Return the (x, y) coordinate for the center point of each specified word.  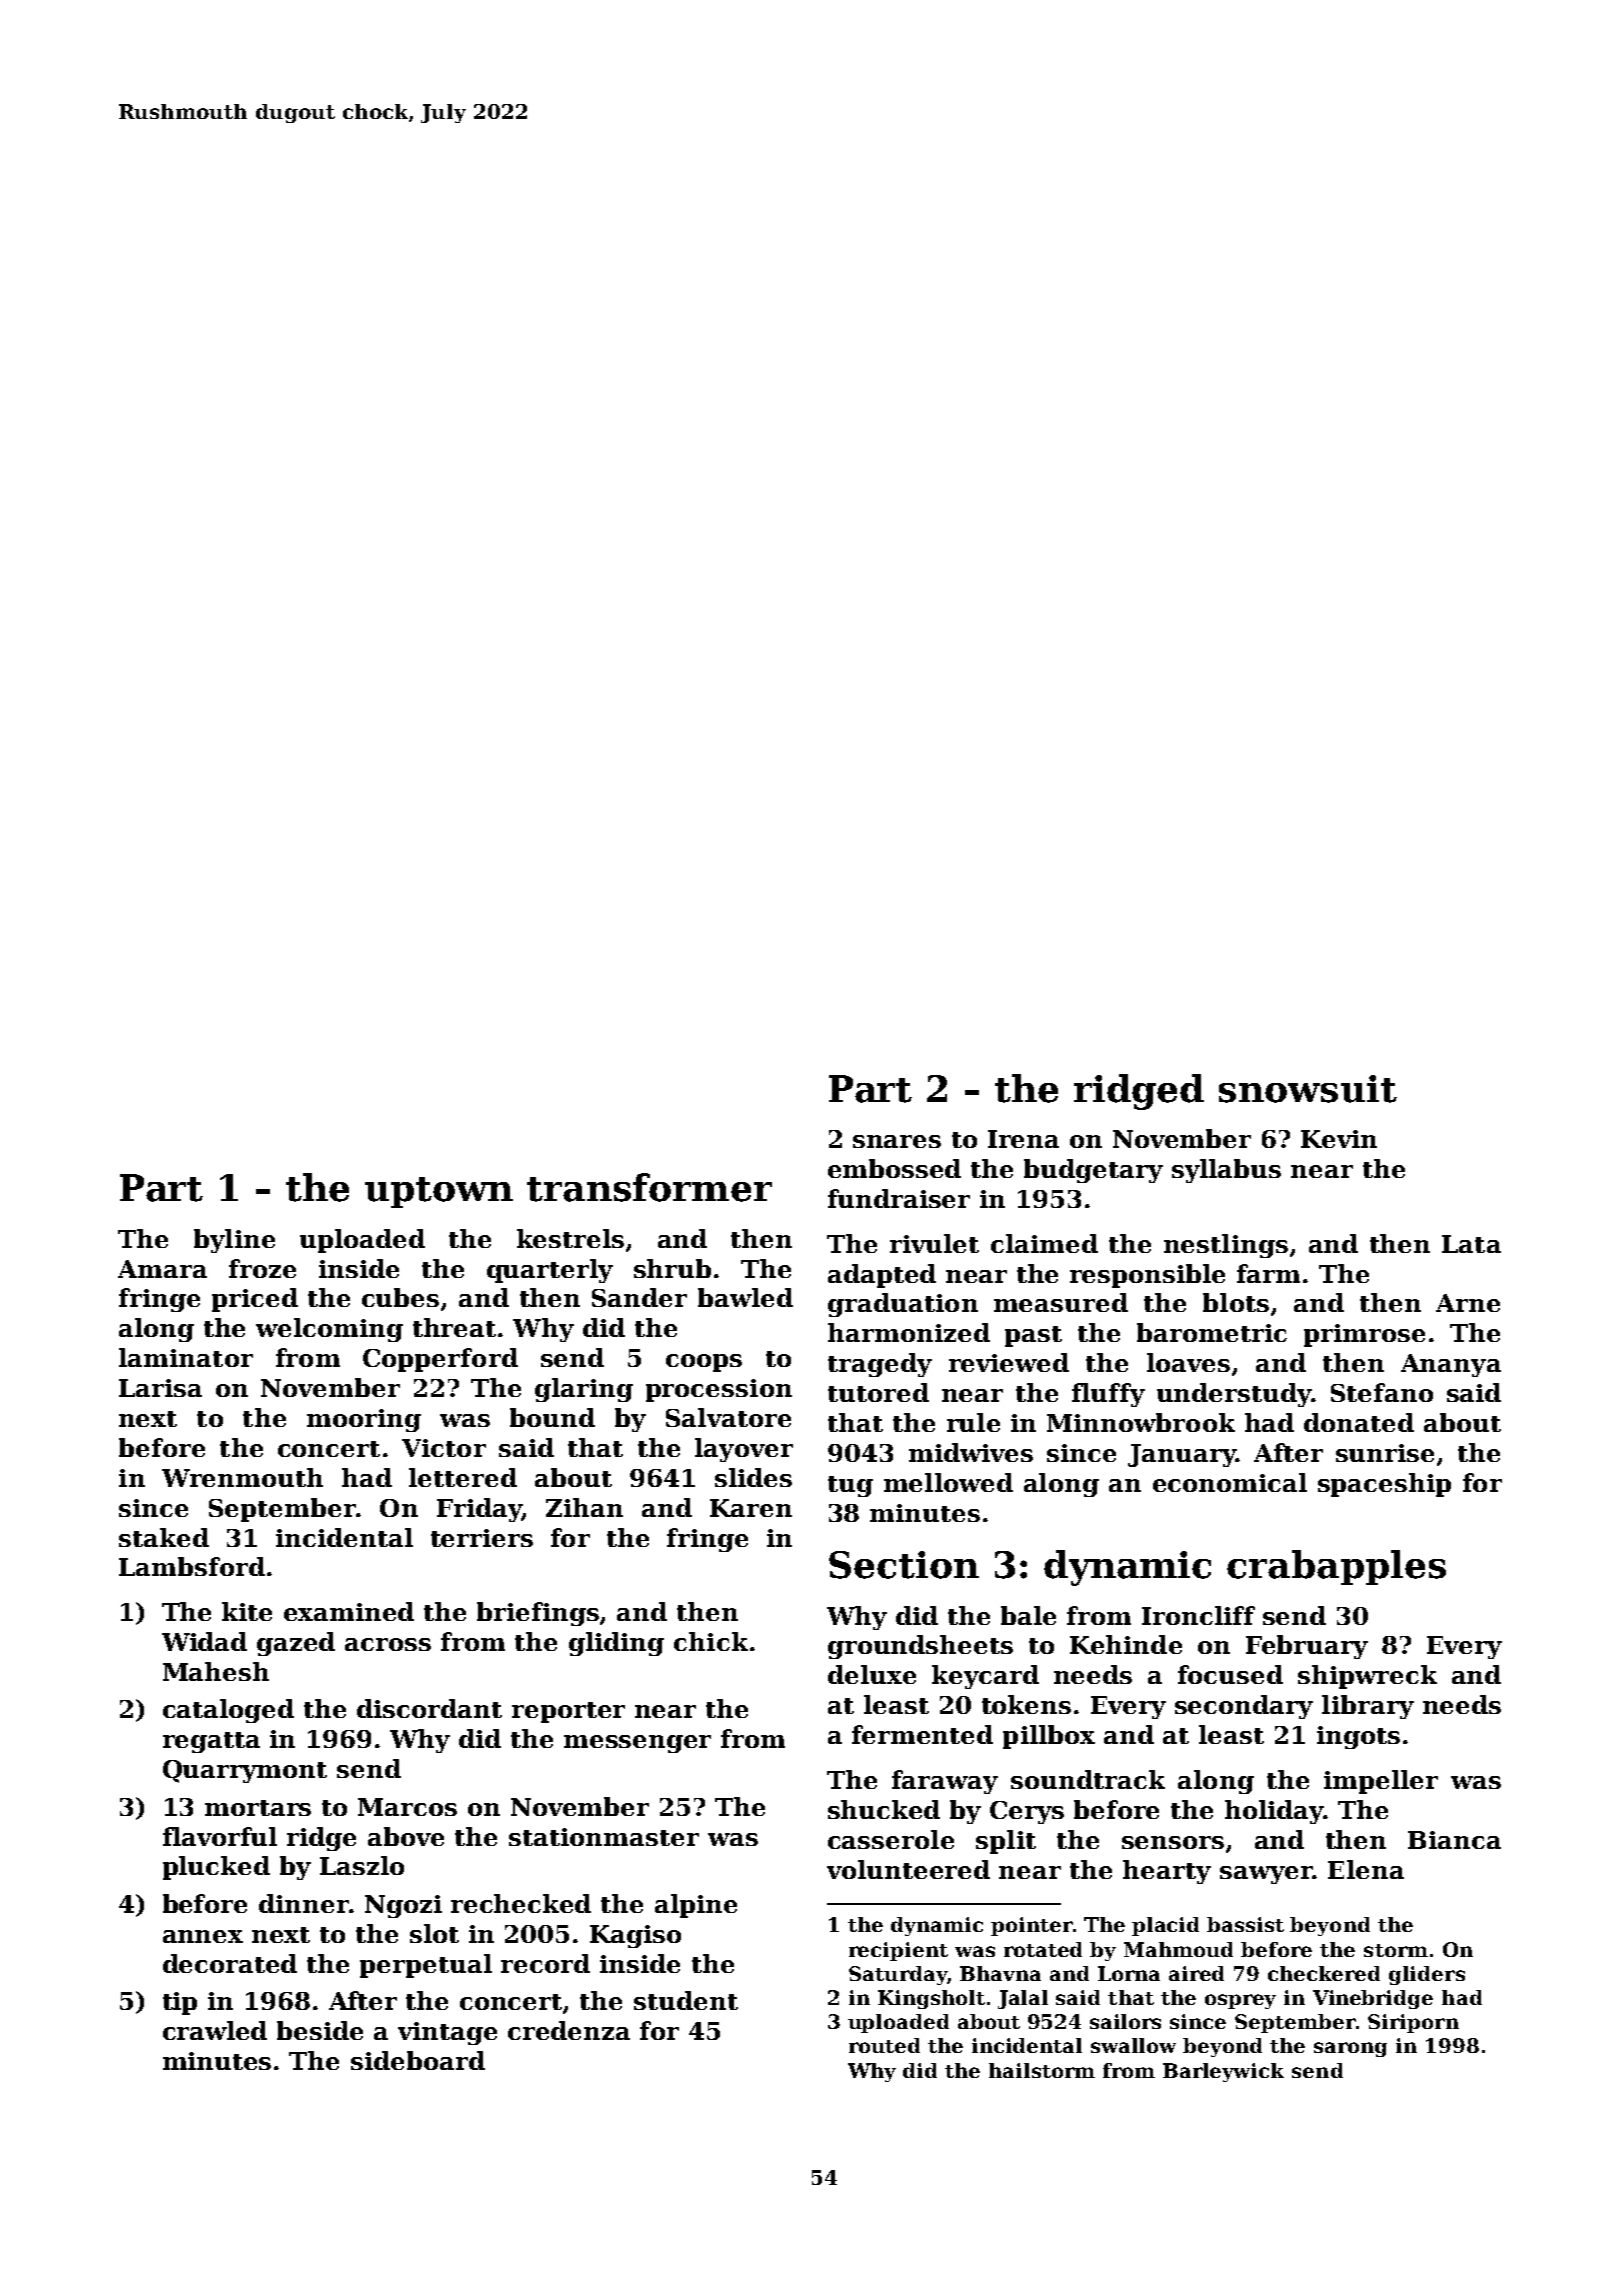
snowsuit (1308, 1089)
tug (850, 1486)
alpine (696, 1906)
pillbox (1049, 1737)
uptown (439, 1192)
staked (164, 1537)
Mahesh (216, 1671)
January (1182, 1455)
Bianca (1454, 1840)
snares (897, 1141)
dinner (304, 1903)
